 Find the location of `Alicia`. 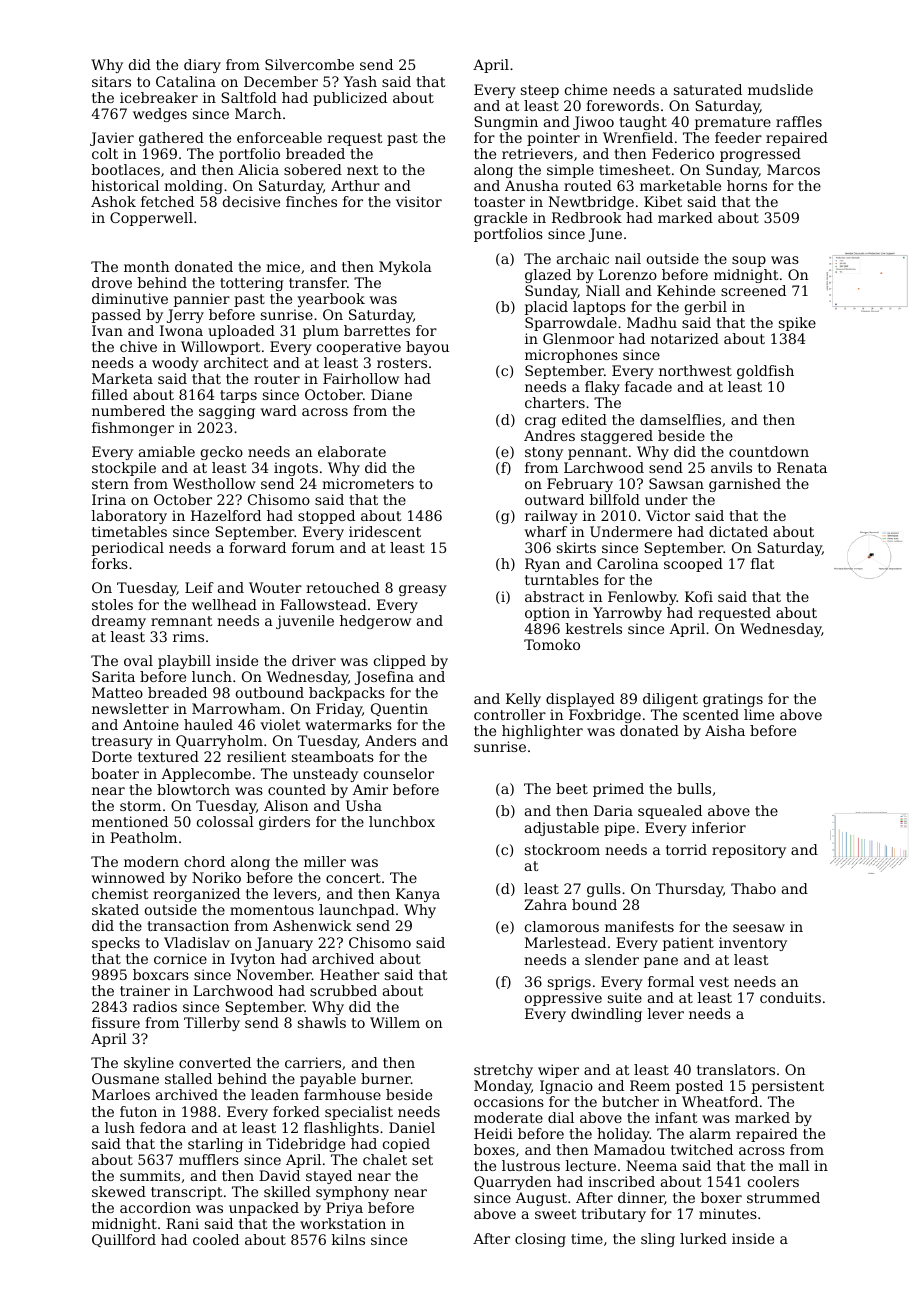

Alicia is located at coordinates (258, 169).
